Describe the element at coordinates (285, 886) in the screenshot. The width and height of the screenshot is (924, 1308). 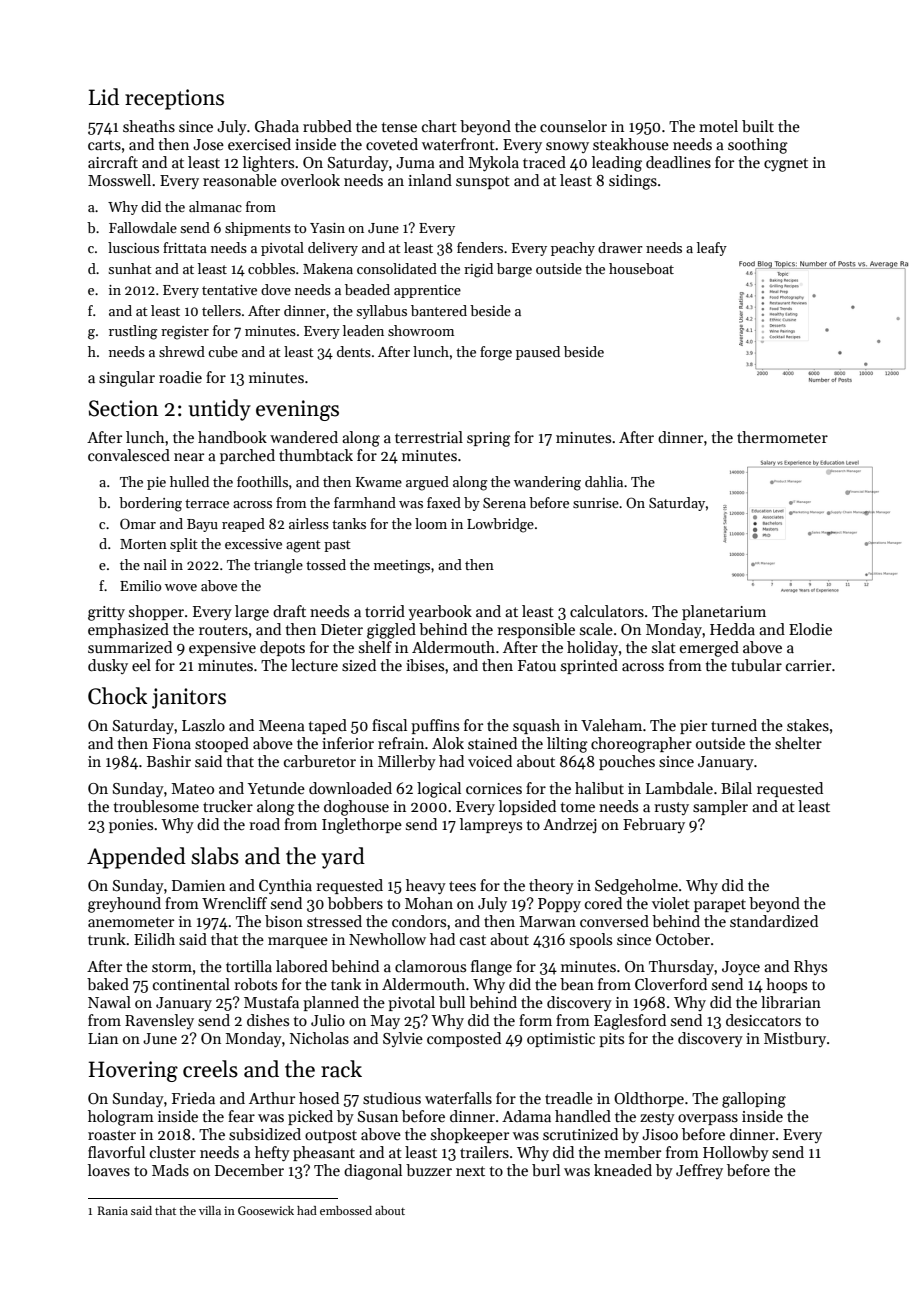
I see `Cynthia` at that location.
